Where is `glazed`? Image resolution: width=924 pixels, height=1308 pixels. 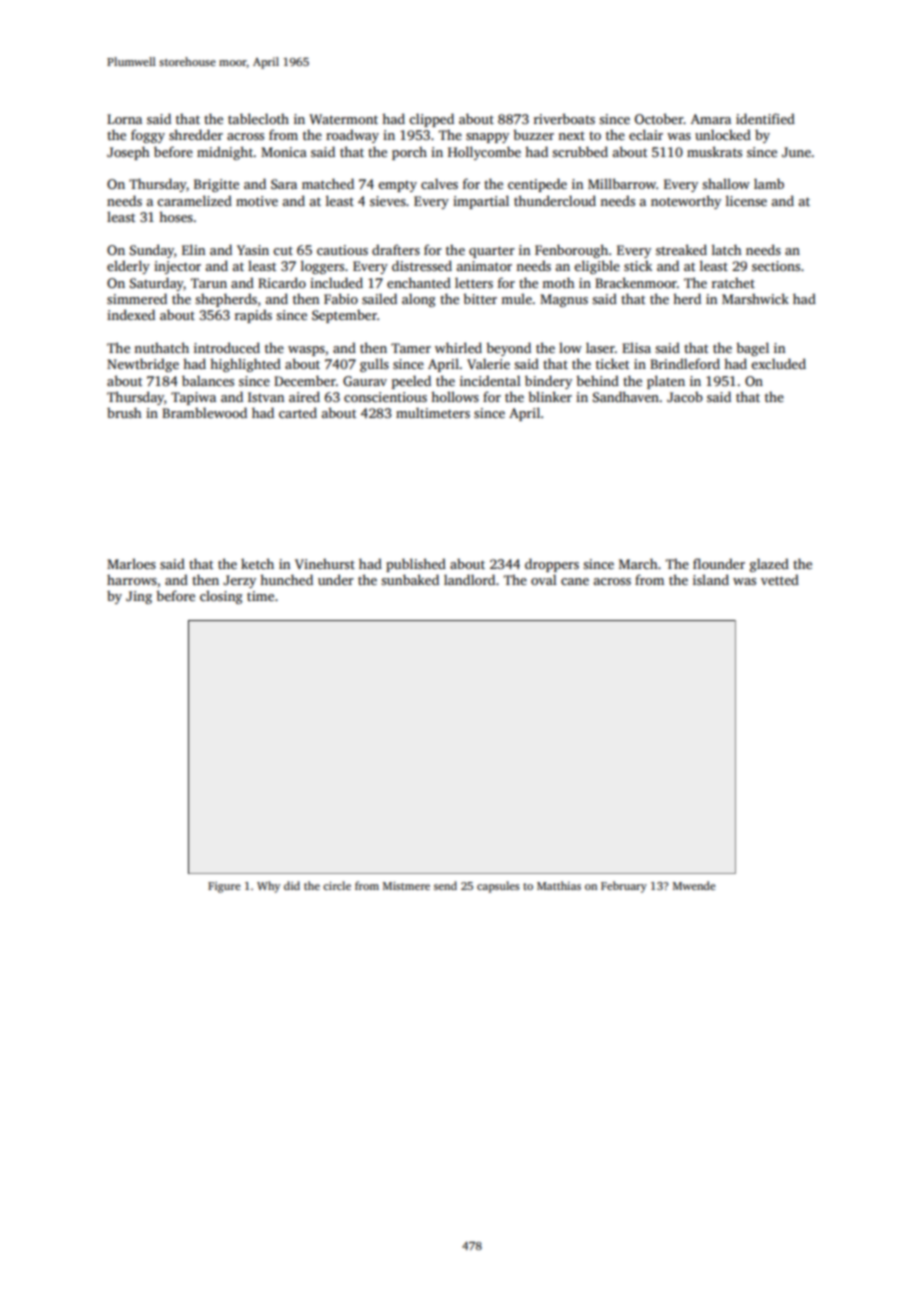 glazed is located at coordinates (769, 565).
